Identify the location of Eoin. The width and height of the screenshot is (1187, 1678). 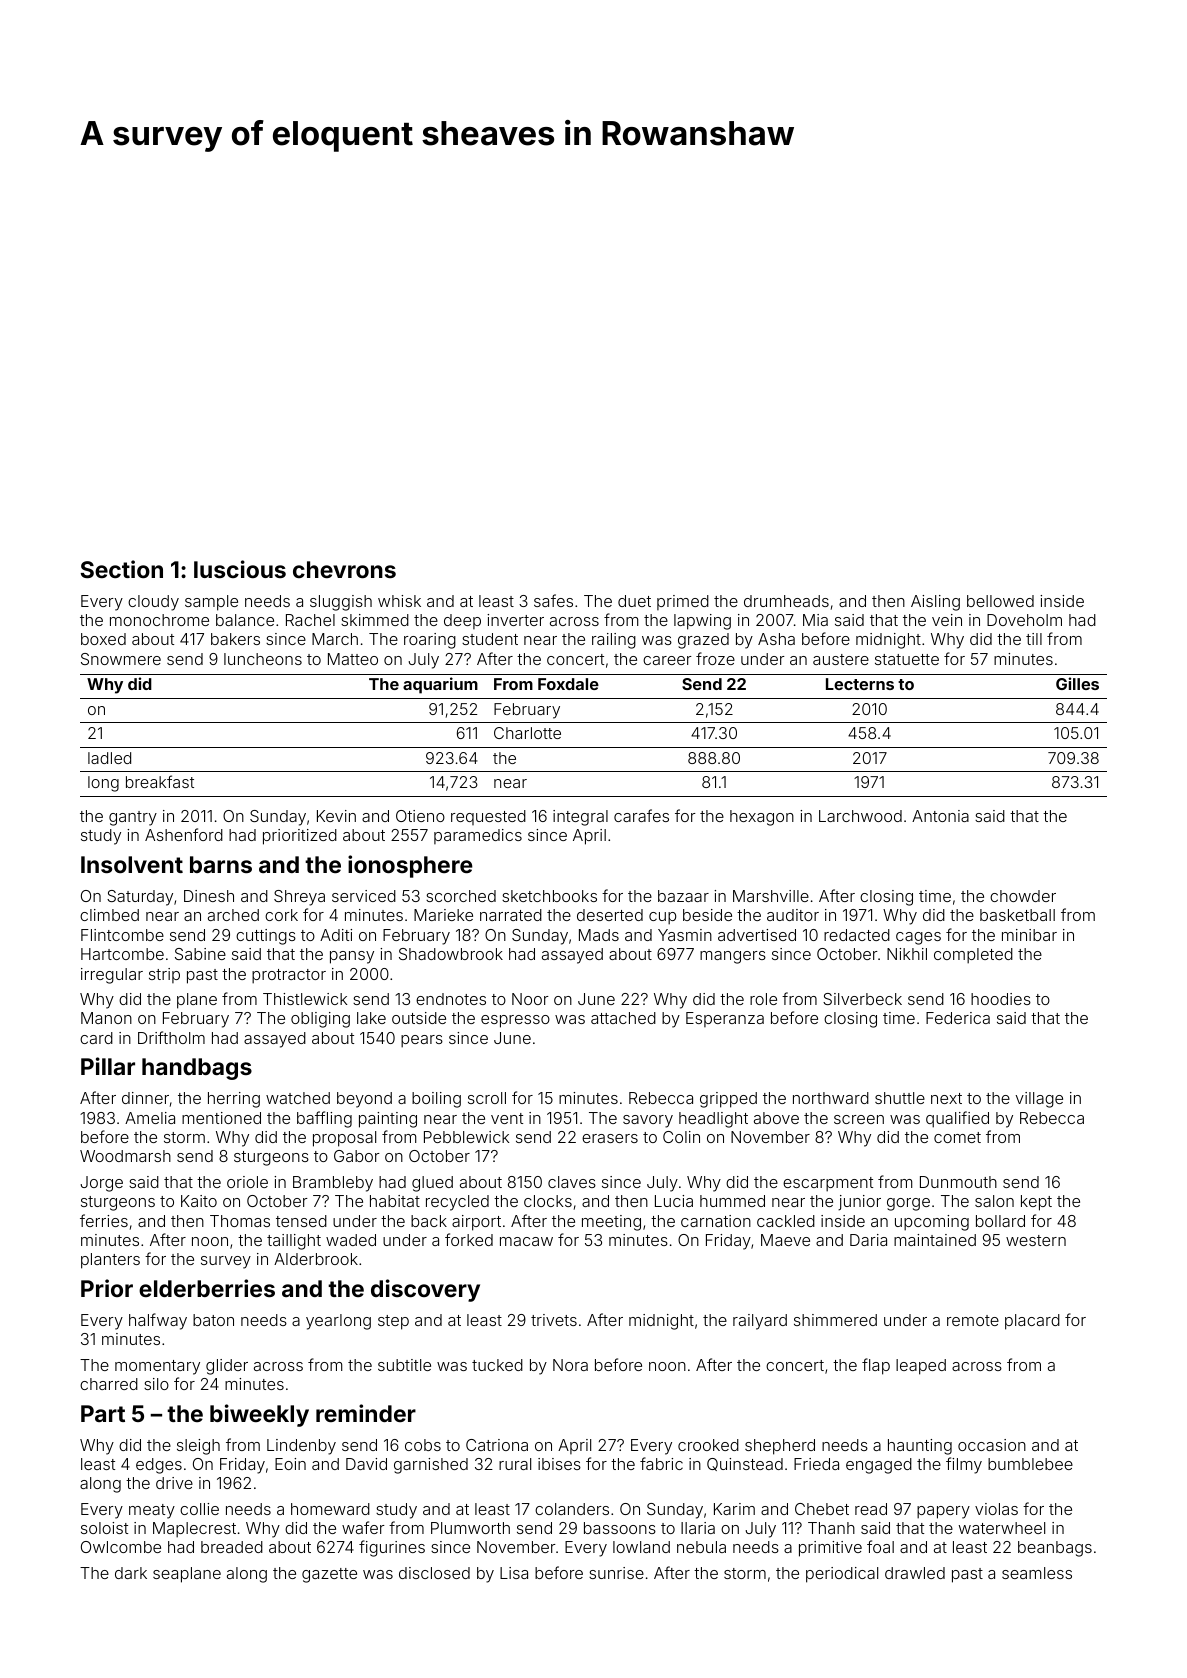
(290, 1464).
